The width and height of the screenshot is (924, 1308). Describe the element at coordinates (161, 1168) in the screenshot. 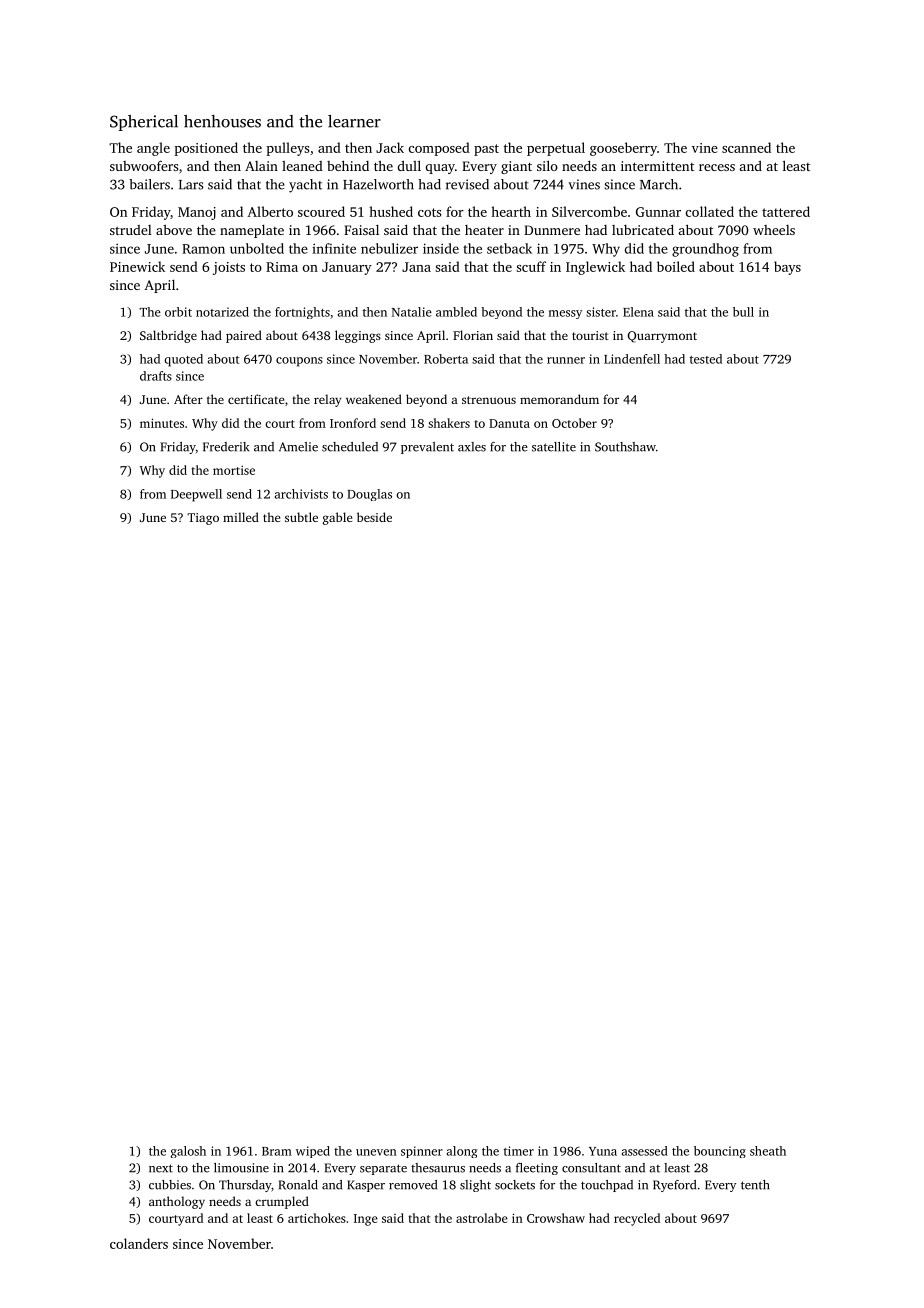

I see `next` at that location.
